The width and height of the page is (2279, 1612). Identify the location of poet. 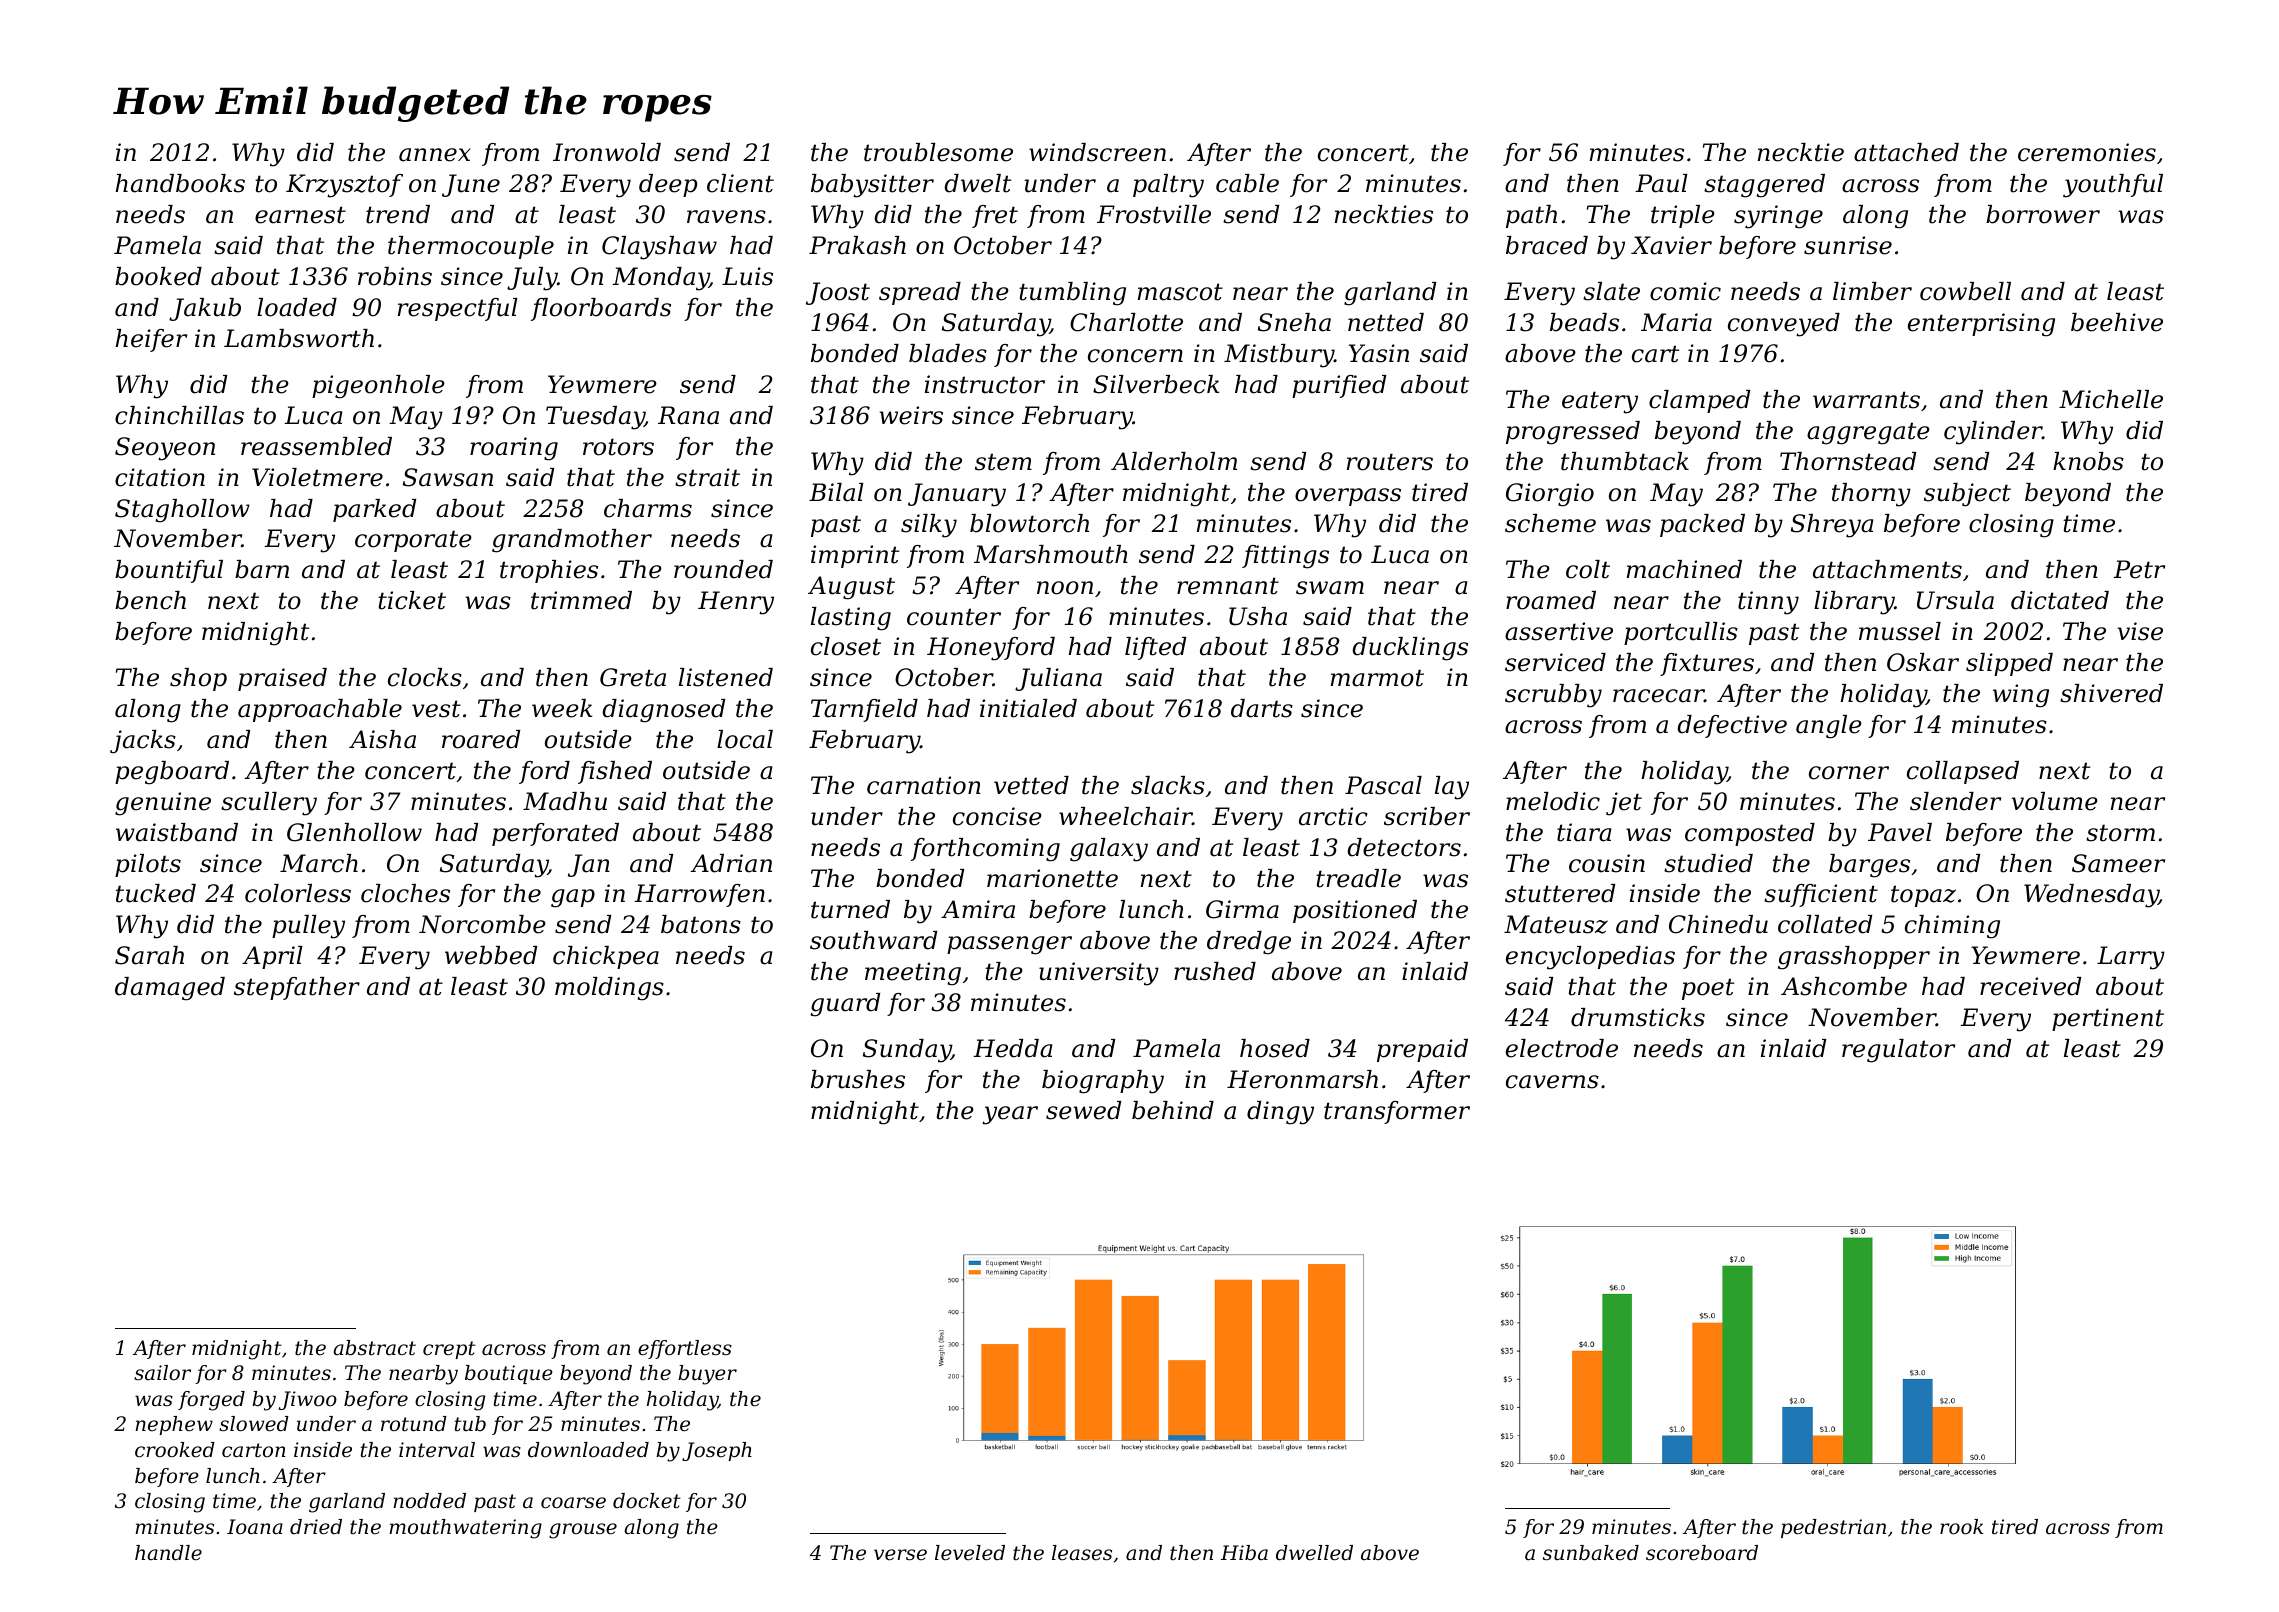
(1708, 989).
